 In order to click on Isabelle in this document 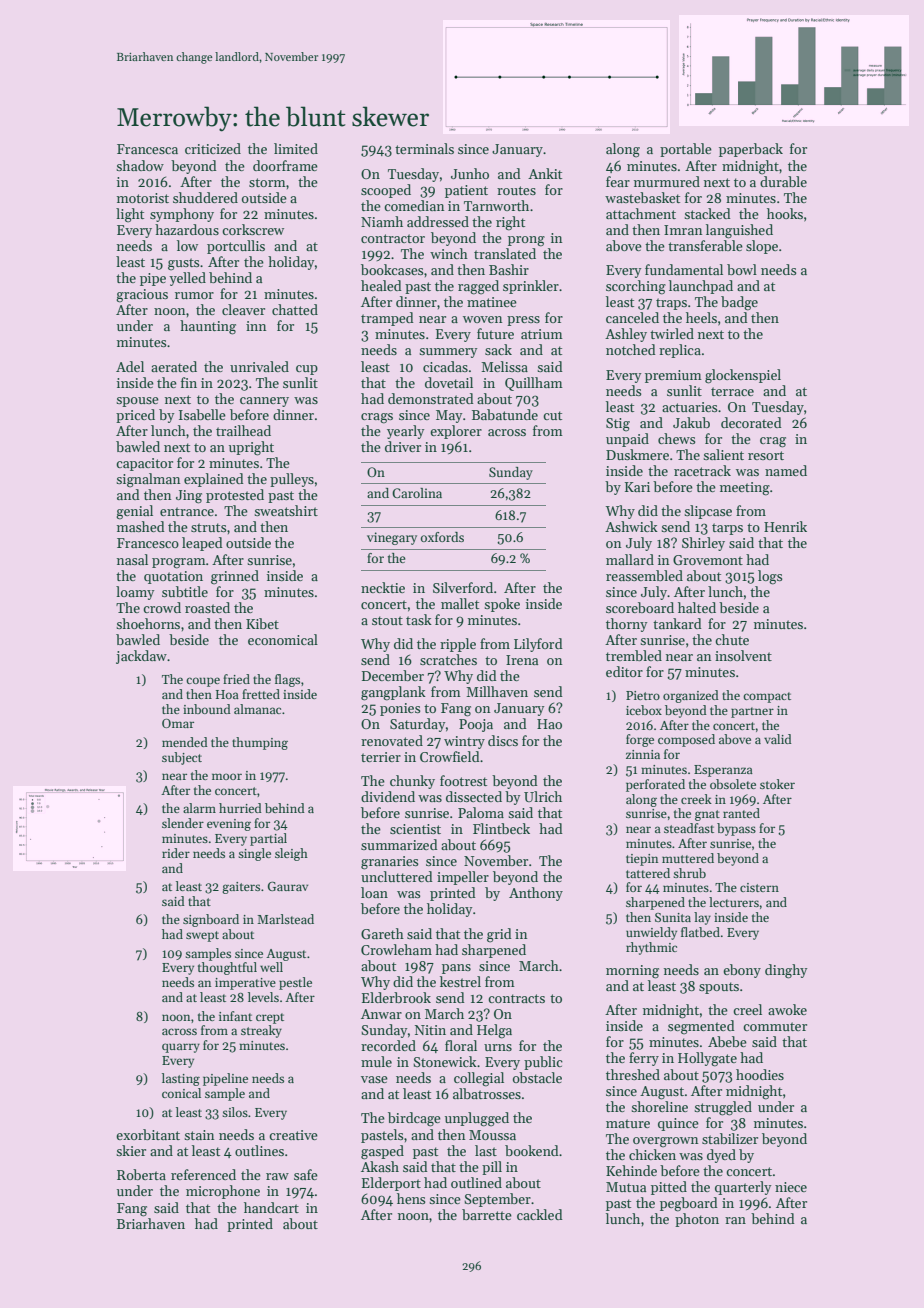, I will do `click(202, 414)`.
